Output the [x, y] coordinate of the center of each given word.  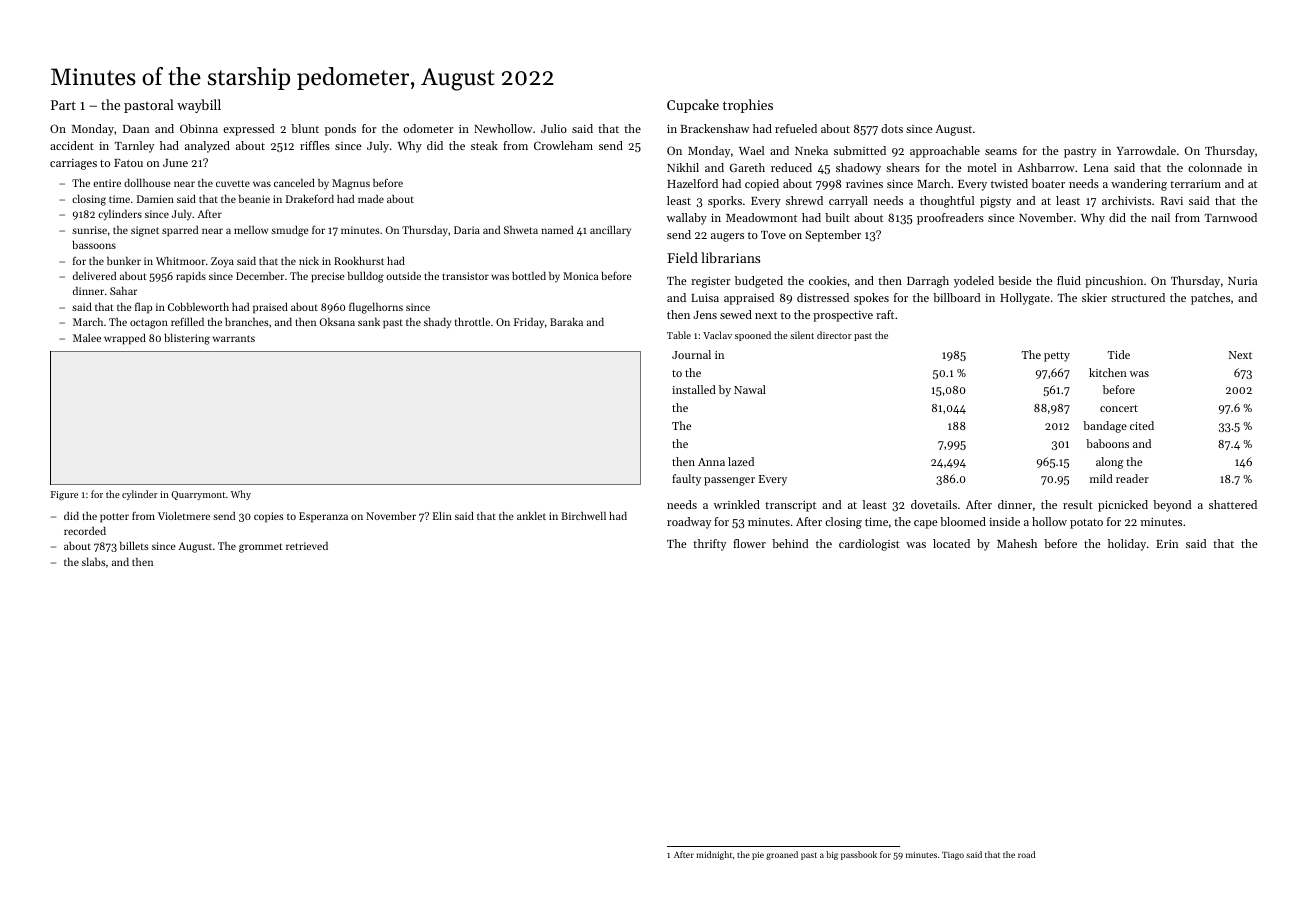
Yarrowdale [1146, 150]
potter [114, 518]
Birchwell [583, 516]
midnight [714, 855]
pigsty [995, 202]
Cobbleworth [198, 307]
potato [1086, 524]
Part [63, 105]
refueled [796, 128]
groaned [782, 855]
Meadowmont [761, 217]
